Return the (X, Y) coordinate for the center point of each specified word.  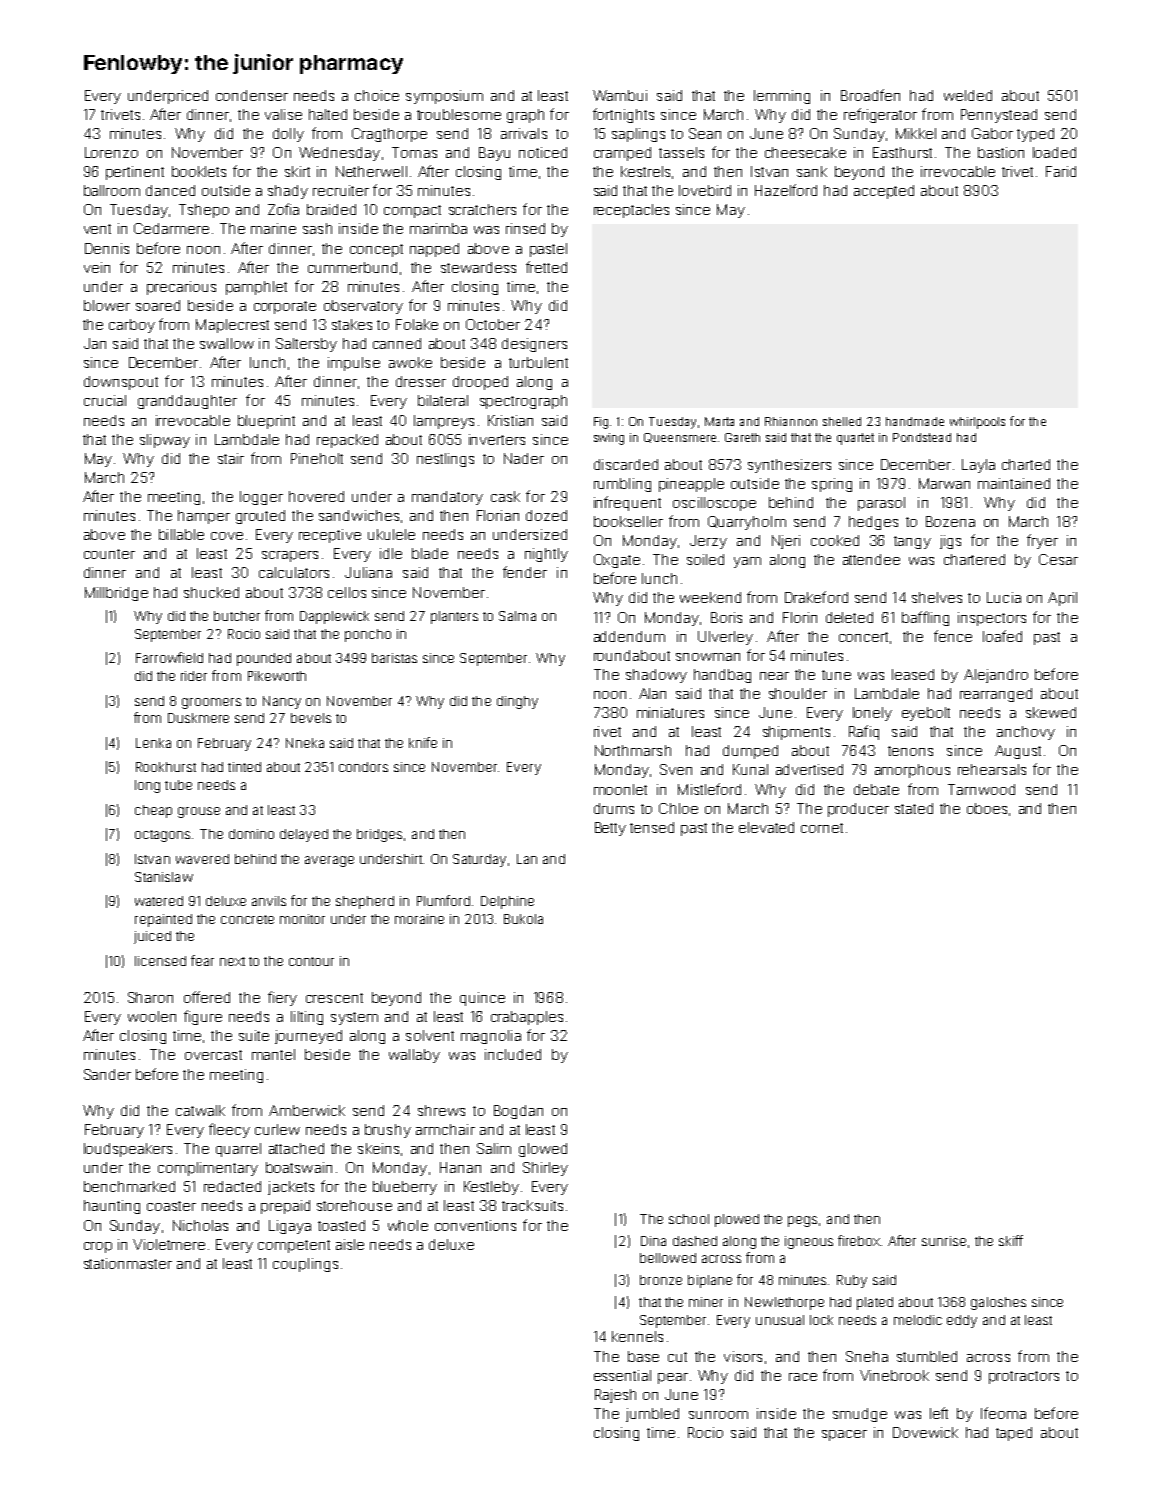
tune (836, 675)
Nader (524, 458)
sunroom (718, 1415)
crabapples (527, 1018)
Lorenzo (111, 152)
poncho (368, 635)
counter (109, 554)
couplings (305, 1265)
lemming (782, 97)
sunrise (944, 1241)
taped (1014, 1434)
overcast (213, 1055)
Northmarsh (633, 750)
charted (1026, 464)
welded (968, 95)
